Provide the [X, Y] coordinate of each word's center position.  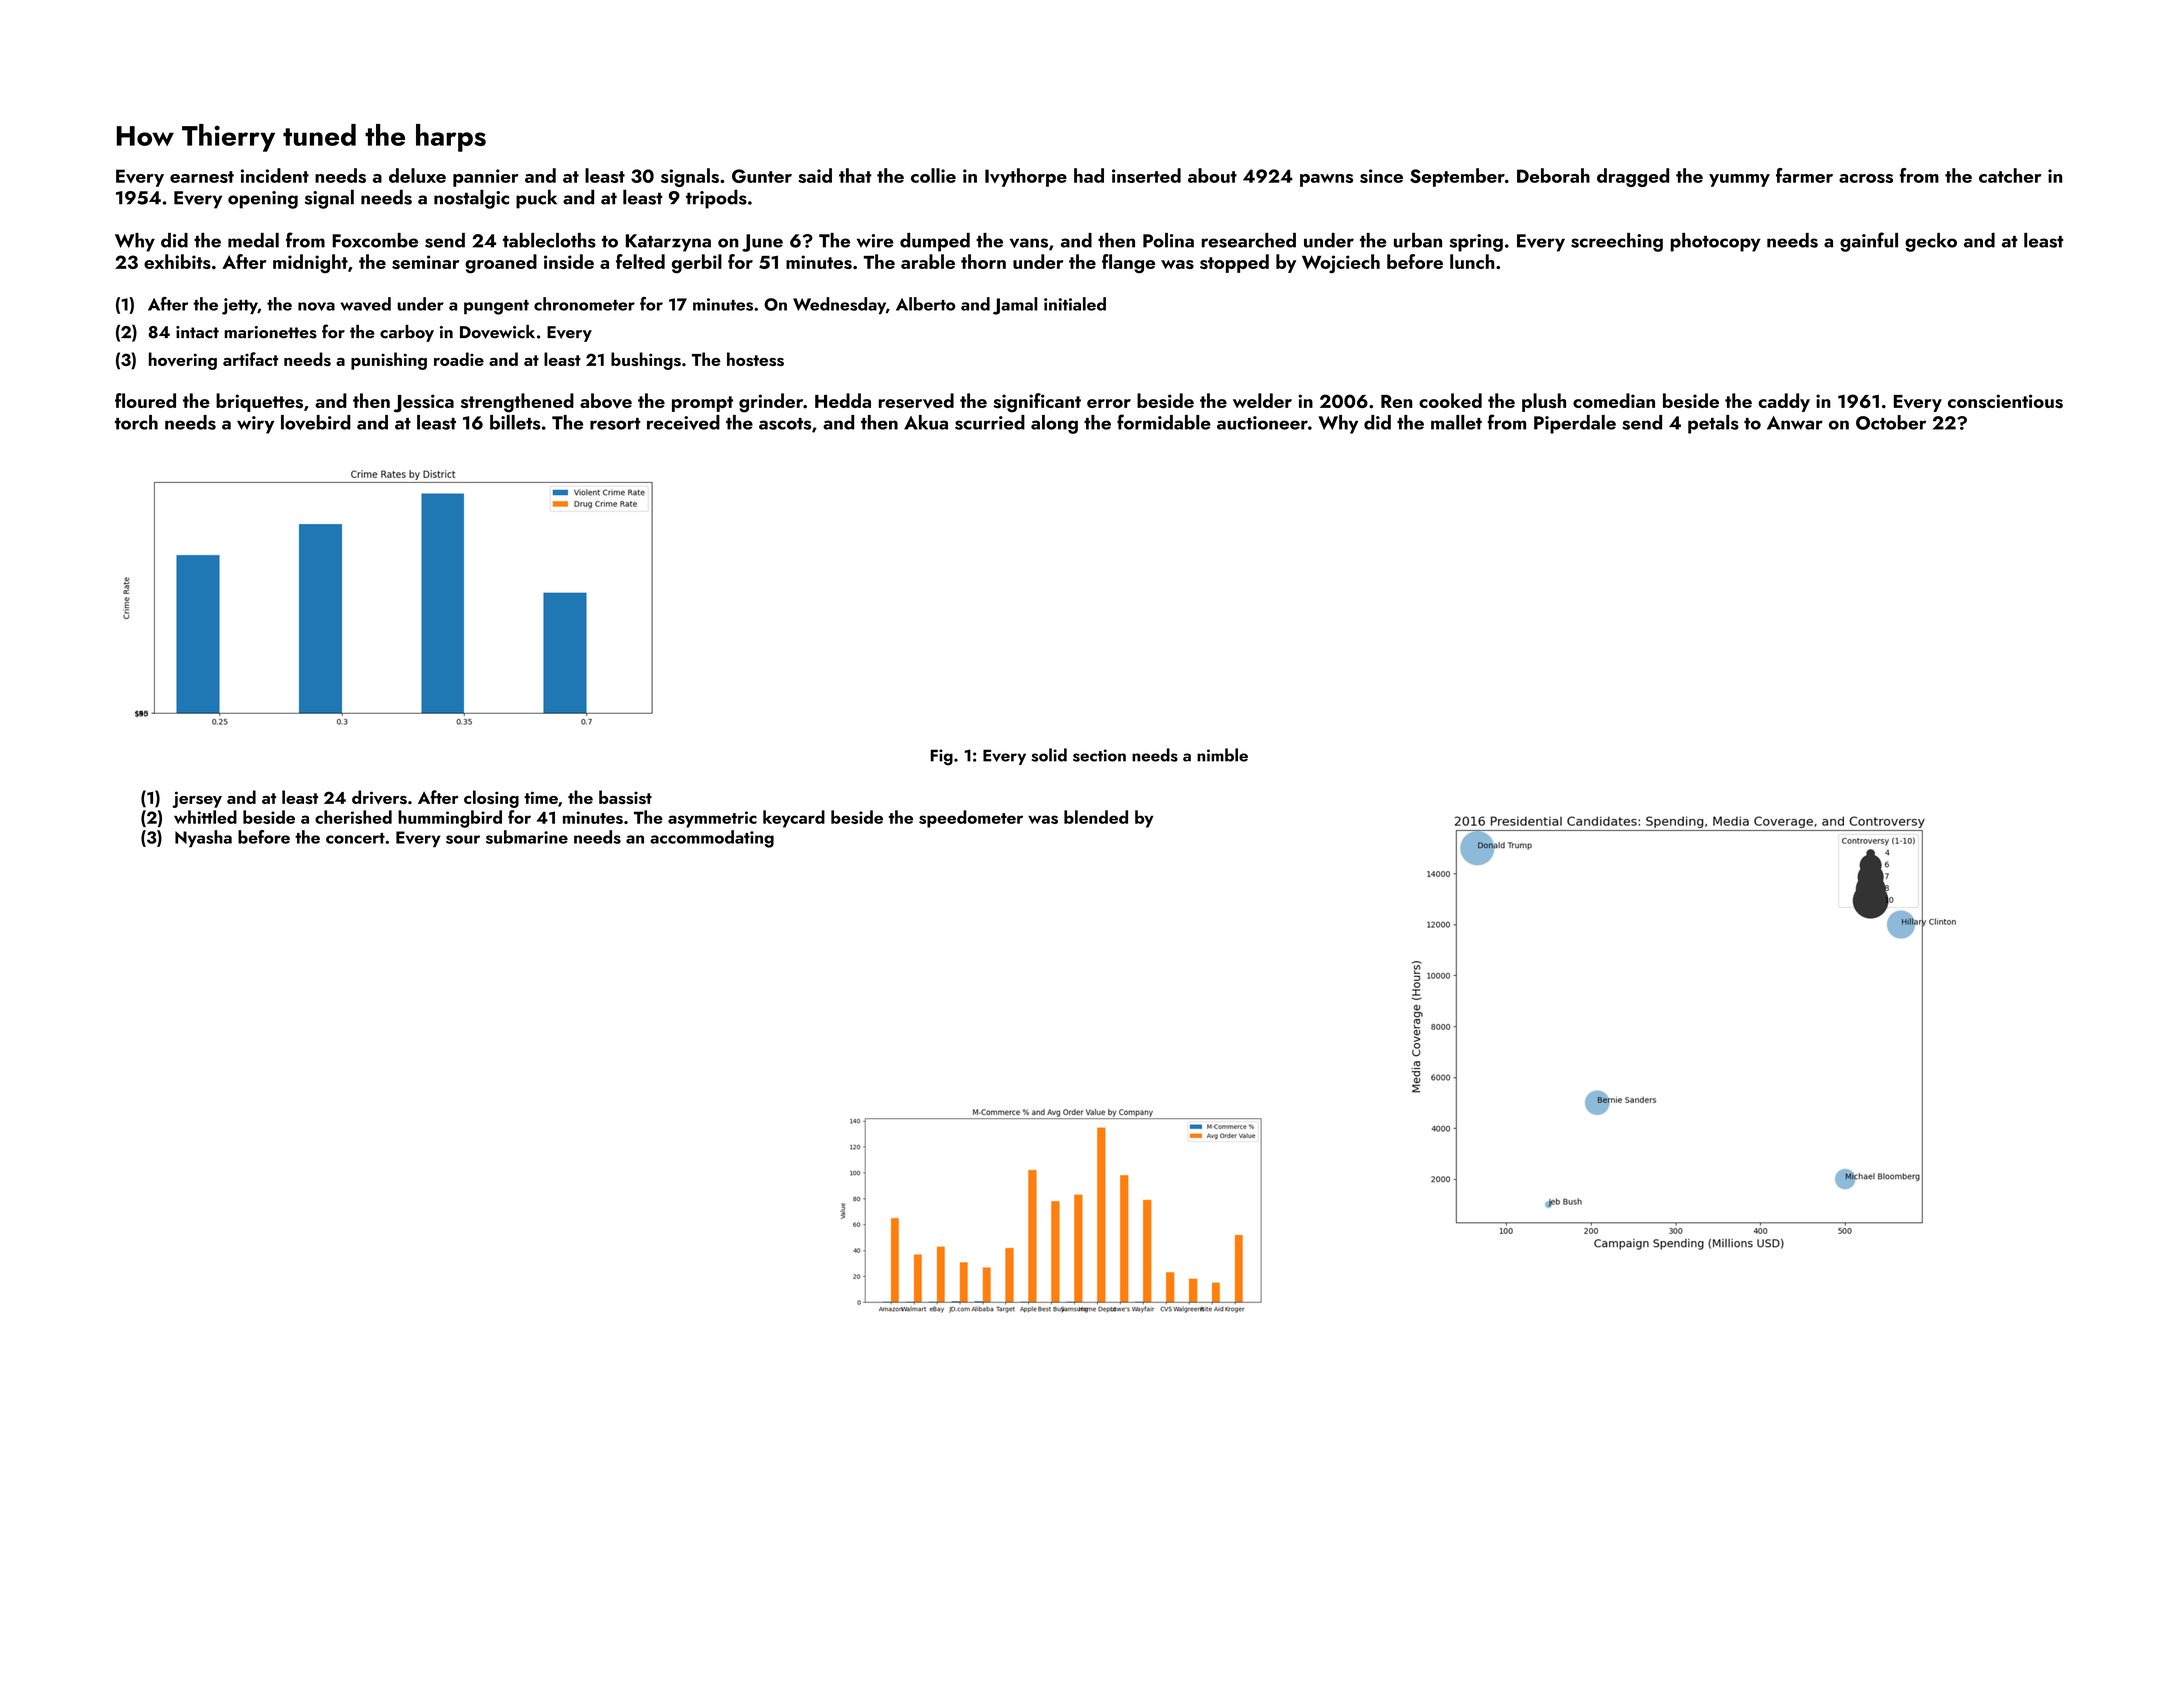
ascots [785, 424]
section [1099, 755]
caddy [1784, 402]
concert [355, 838]
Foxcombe [375, 240]
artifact [250, 359]
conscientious [2005, 401]
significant [1037, 403]
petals [1713, 424]
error [1109, 403]
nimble [1222, 755]
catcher [2010, 175]
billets [515, 422]
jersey [197, 799]
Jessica [424, 403]
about [1212, 175]
